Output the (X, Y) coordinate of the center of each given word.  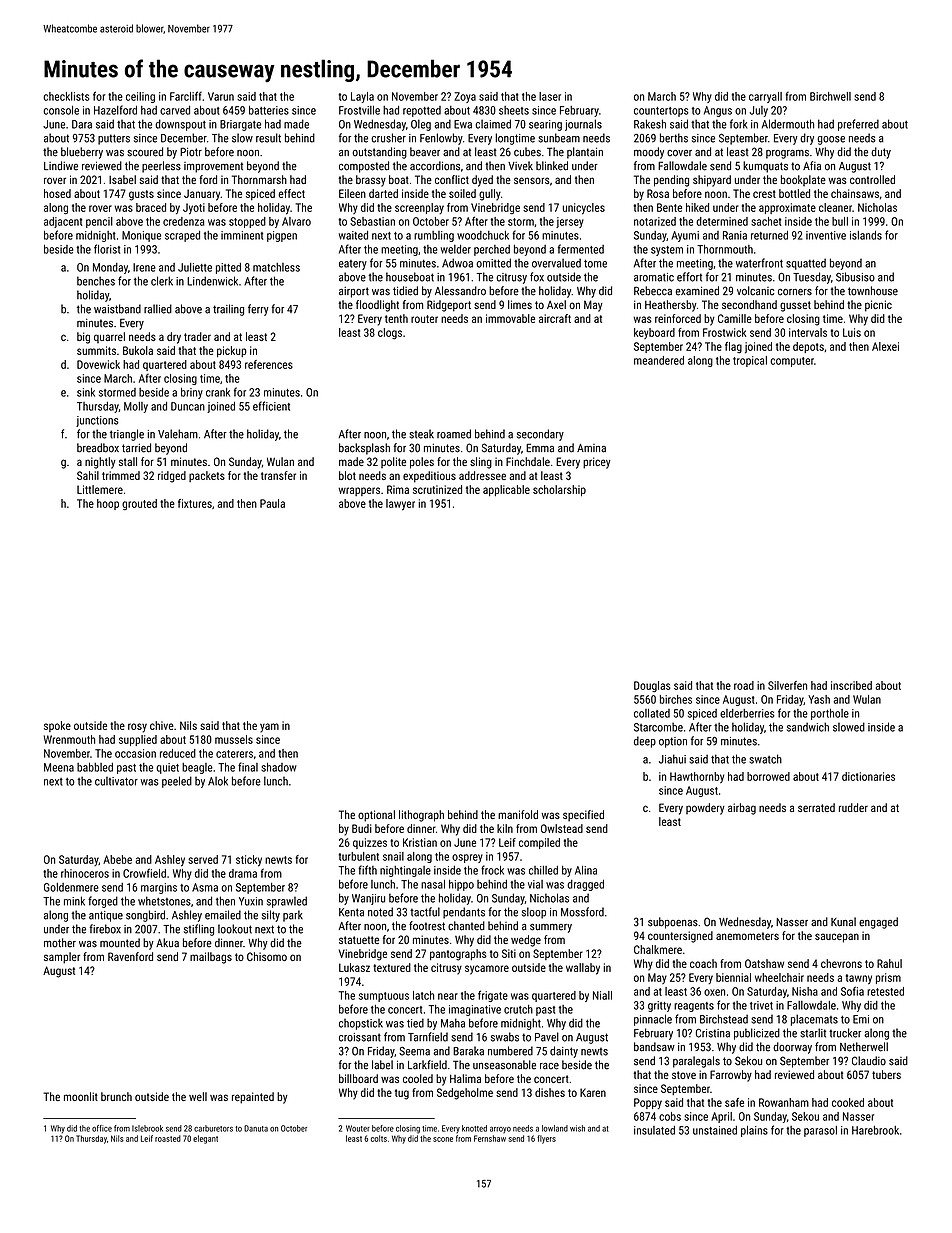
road (744, 685)
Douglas (652, 687)
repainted (253, 1098)
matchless (276, 267)
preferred (858, 125)
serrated (816, 807)
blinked (552, 166)
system (667, 251)
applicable (506, 490)
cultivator (116, 781)
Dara (82, 124)
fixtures (195, 503)
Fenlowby (441, 139)
